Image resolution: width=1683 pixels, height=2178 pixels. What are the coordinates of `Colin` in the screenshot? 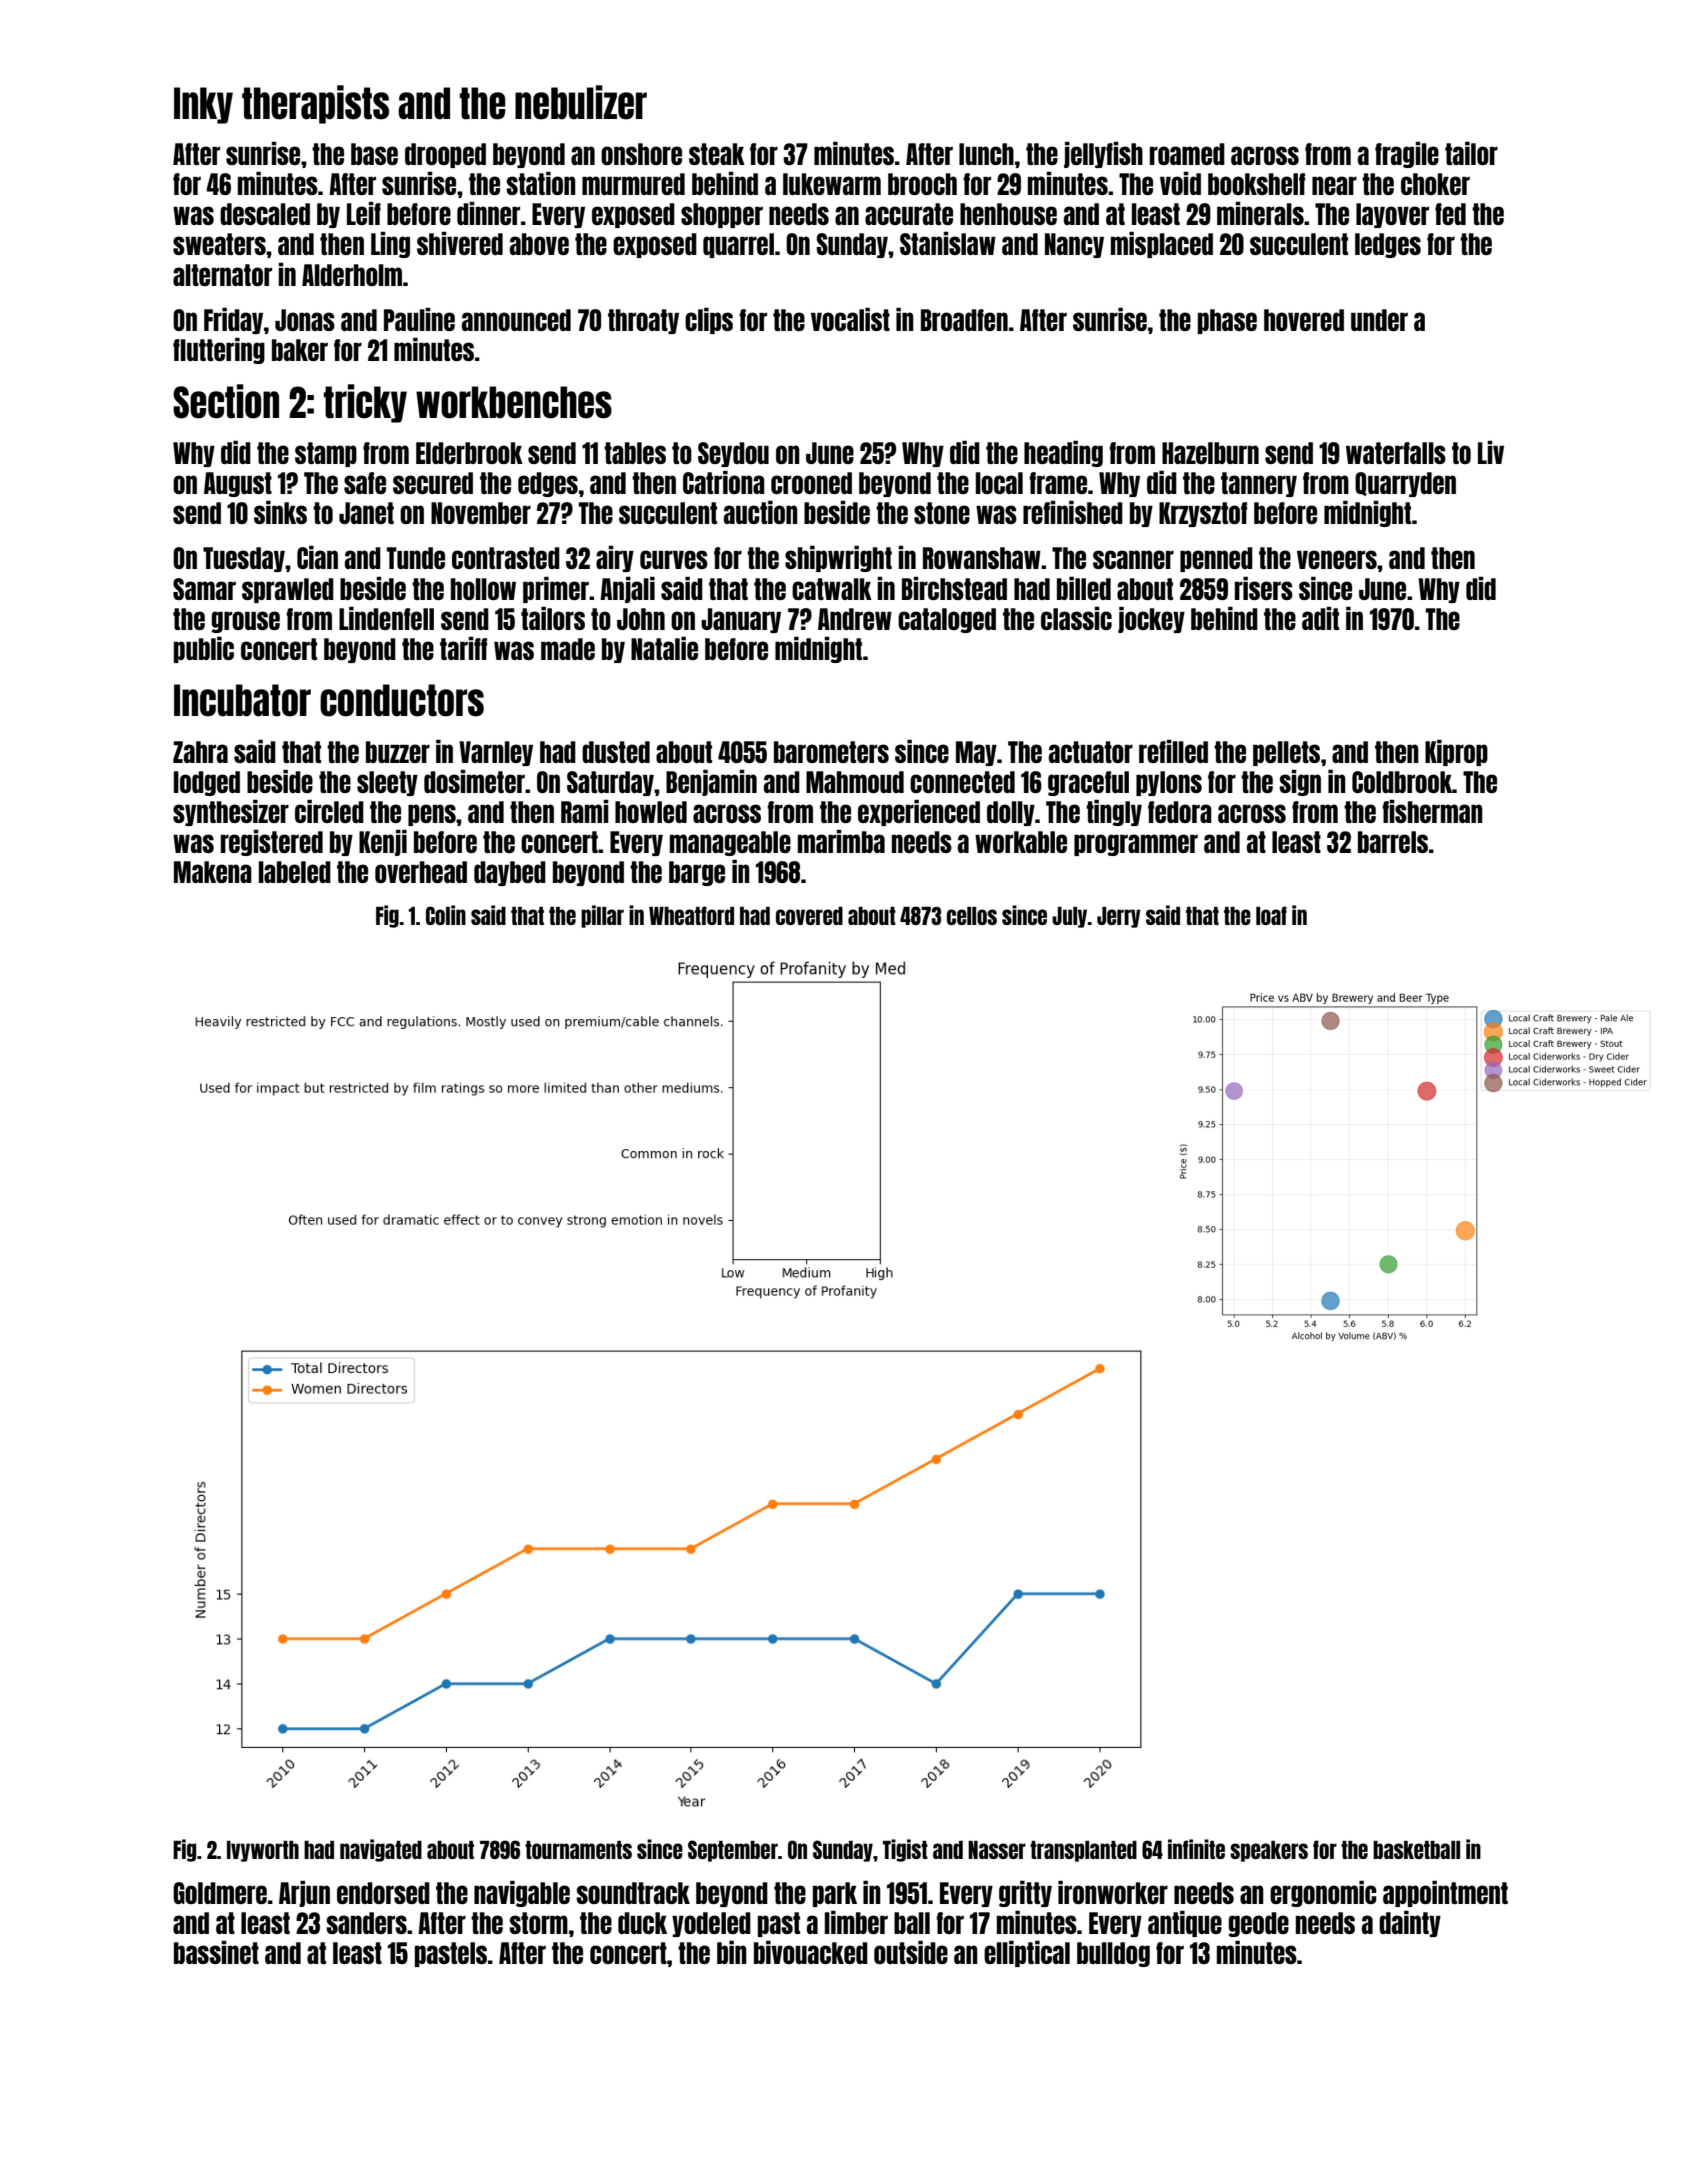 It's located at (446, 915).
